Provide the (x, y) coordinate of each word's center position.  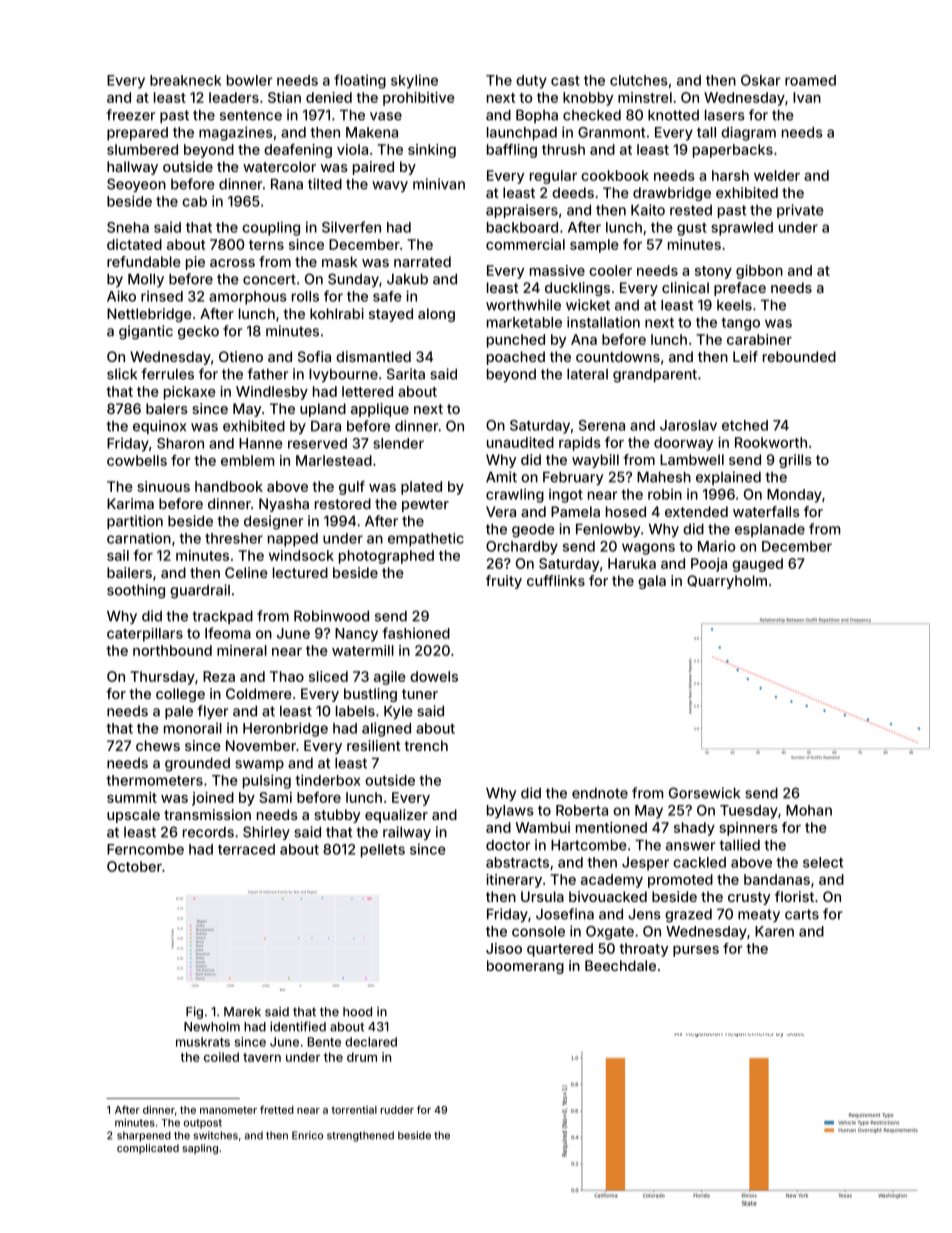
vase (386, 116)
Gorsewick (704, 793)
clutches (639, 80)
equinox (159, 427)
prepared (137, 134)
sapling (200, 1149)
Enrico (307, 1135)
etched (745, 425)
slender (398, 443)
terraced (246, 849)
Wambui (543, 827)
